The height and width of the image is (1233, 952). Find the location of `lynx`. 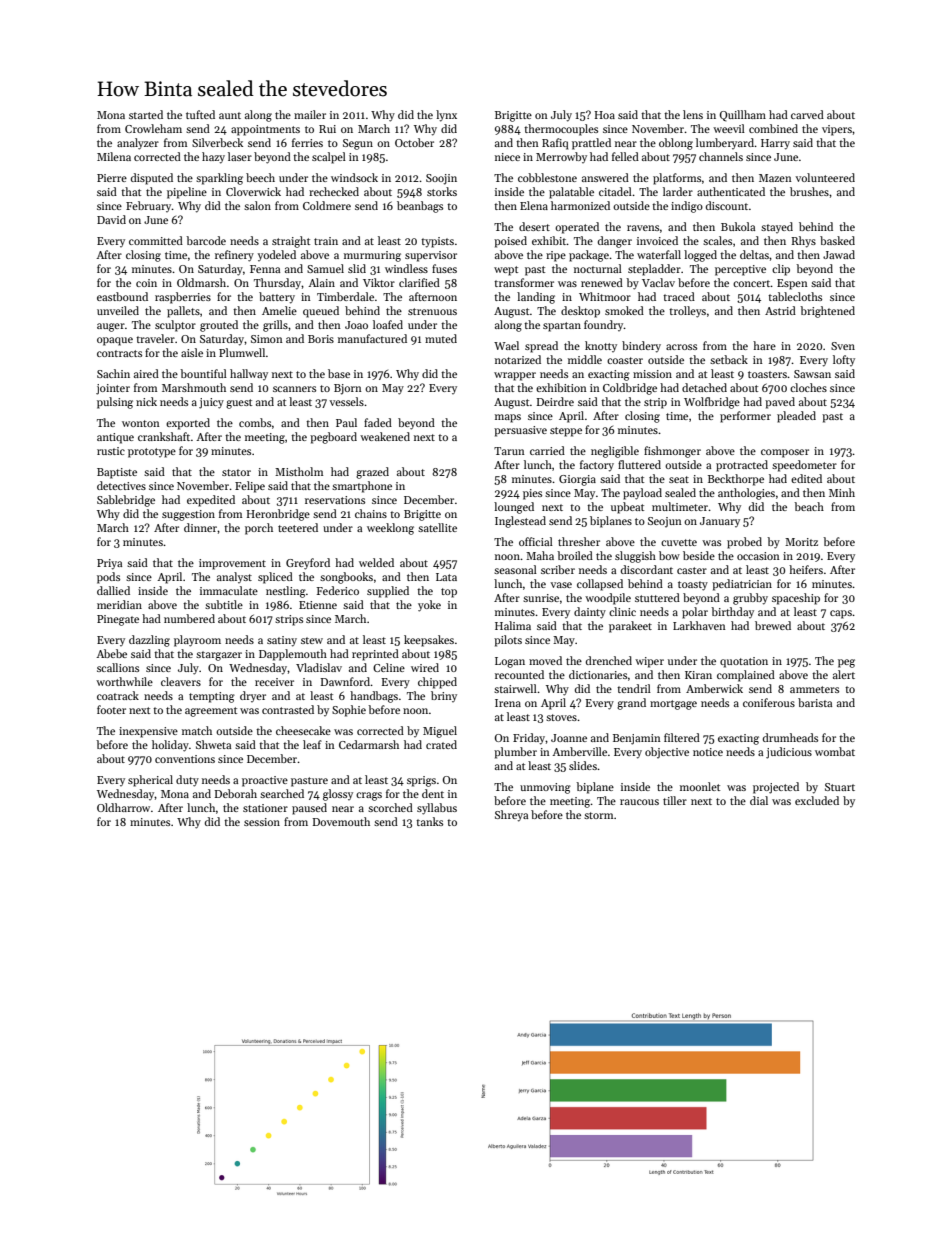

lynx is located at coordinates (446, 116).
